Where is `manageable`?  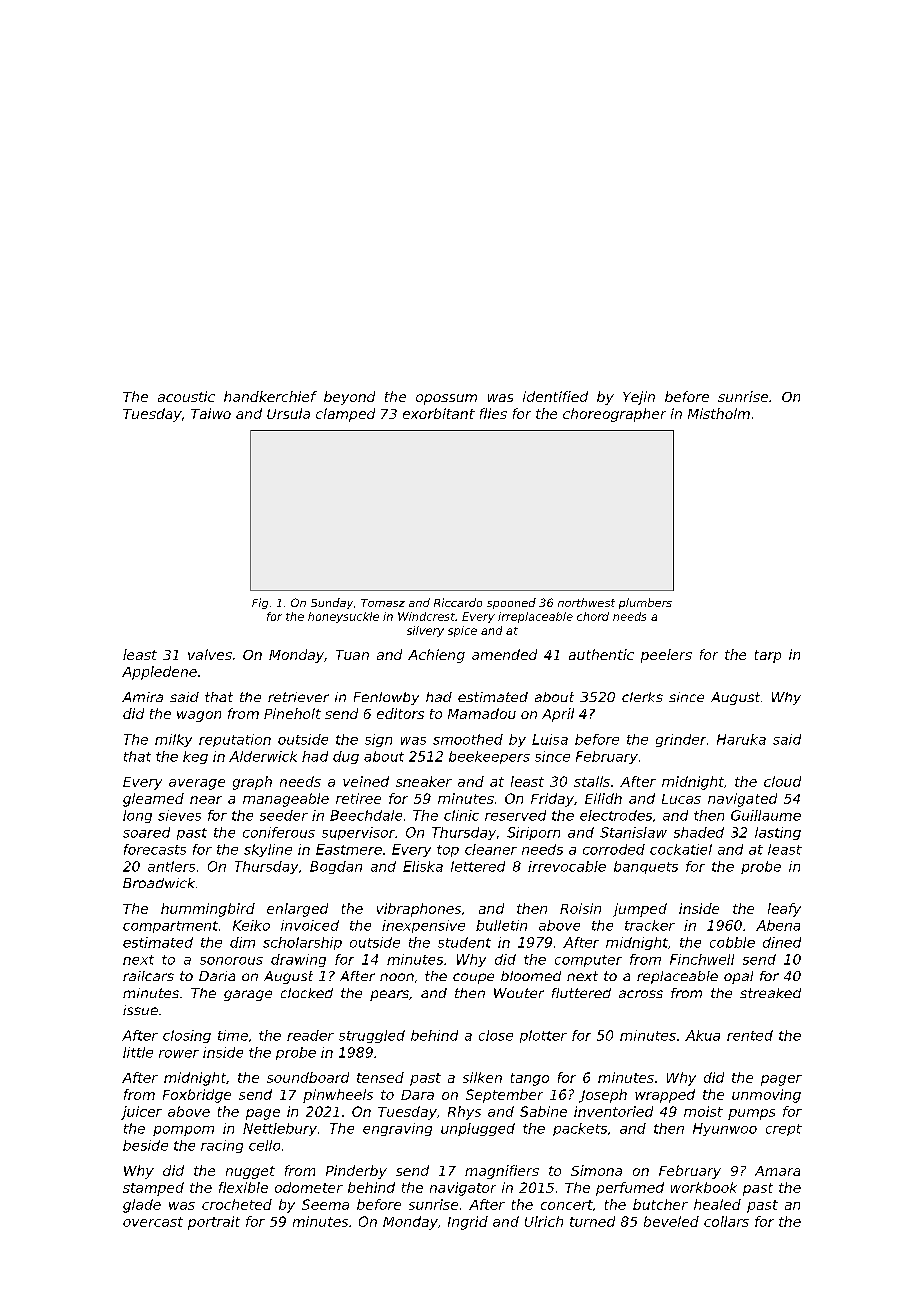 manageable is located at coordinates (286, 800).
